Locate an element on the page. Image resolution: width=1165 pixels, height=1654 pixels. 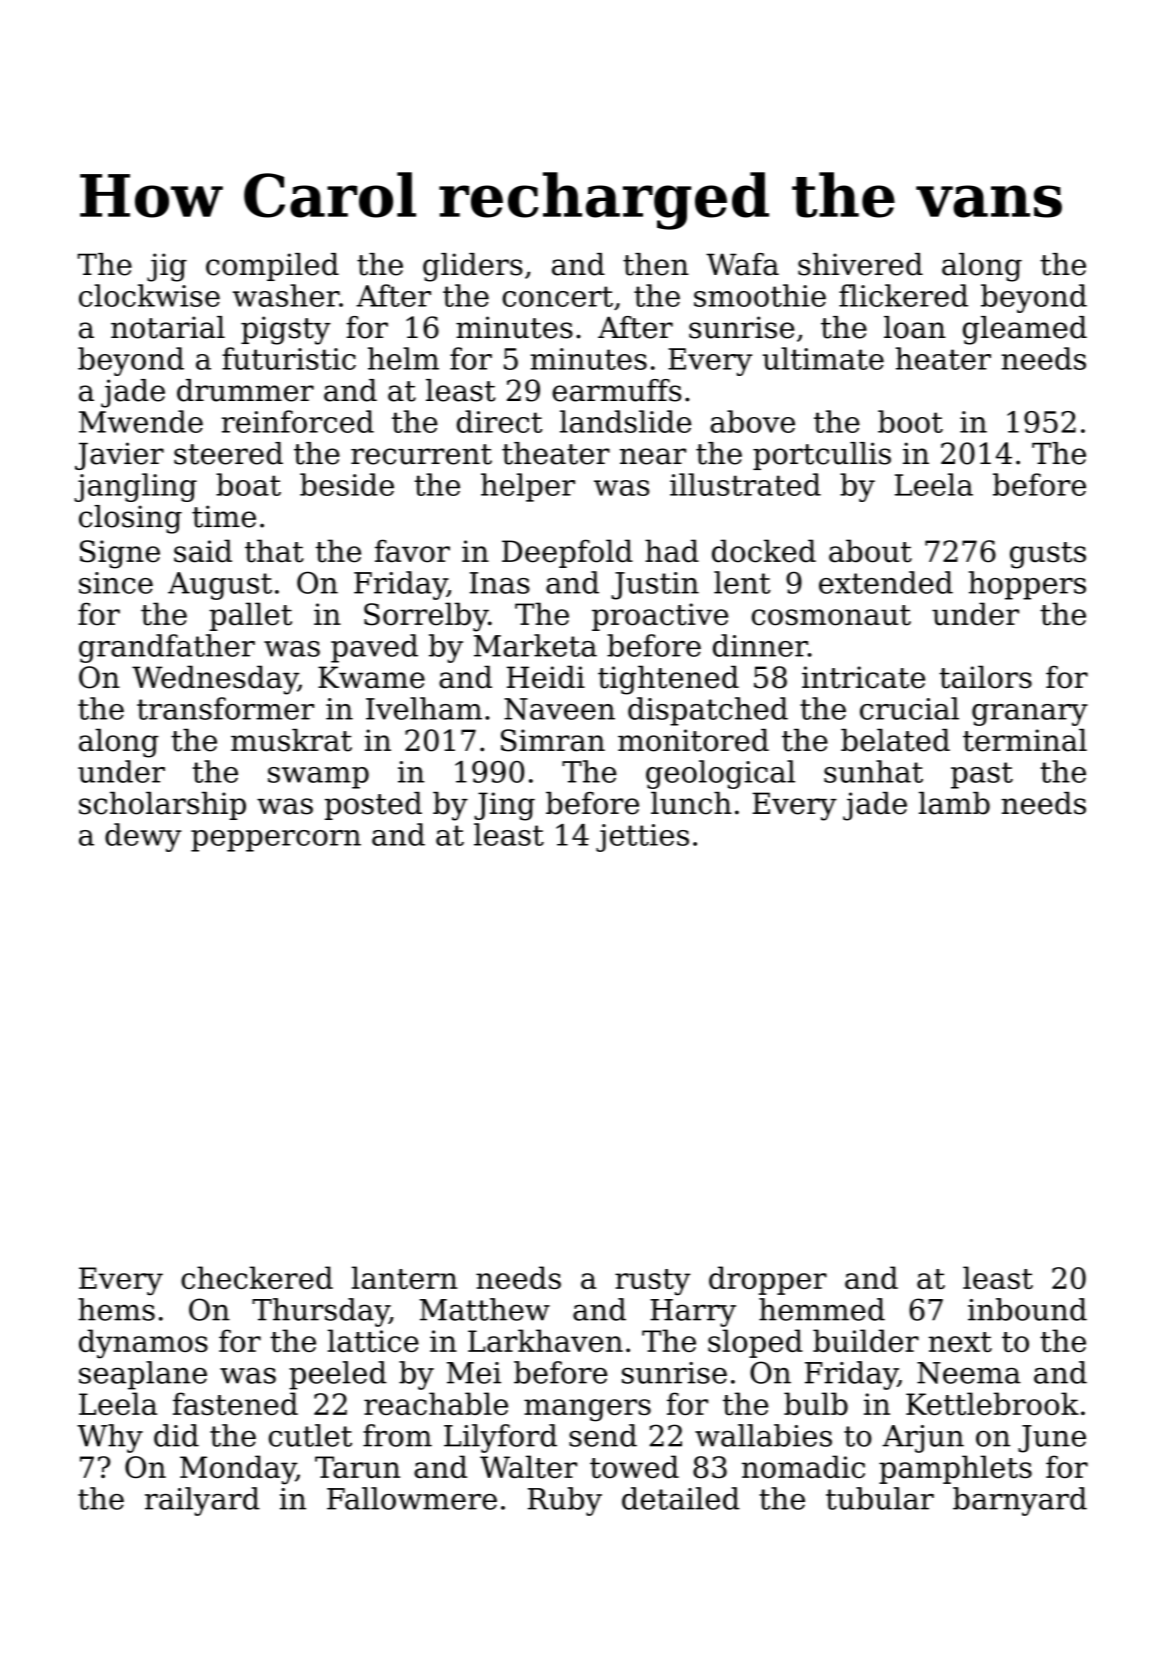
peppercorn is located at coordinates (276, 841).
